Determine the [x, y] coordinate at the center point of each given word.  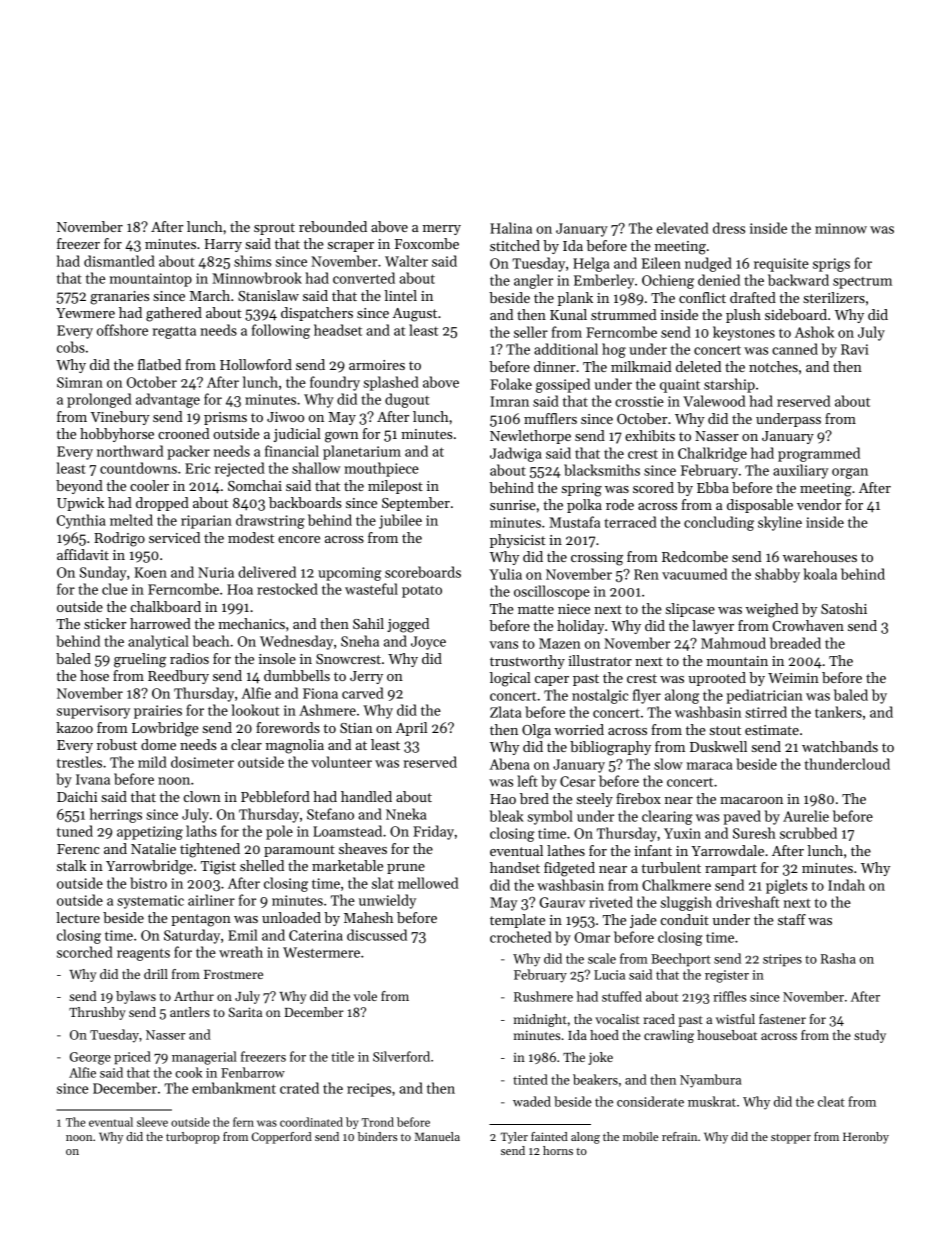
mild [152, 762]
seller [531, 332]
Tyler [514, 1138]
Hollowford [256, 364]
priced [132, 1058]
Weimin [793, 678]
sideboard [796, 314]
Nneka [406, 814]
